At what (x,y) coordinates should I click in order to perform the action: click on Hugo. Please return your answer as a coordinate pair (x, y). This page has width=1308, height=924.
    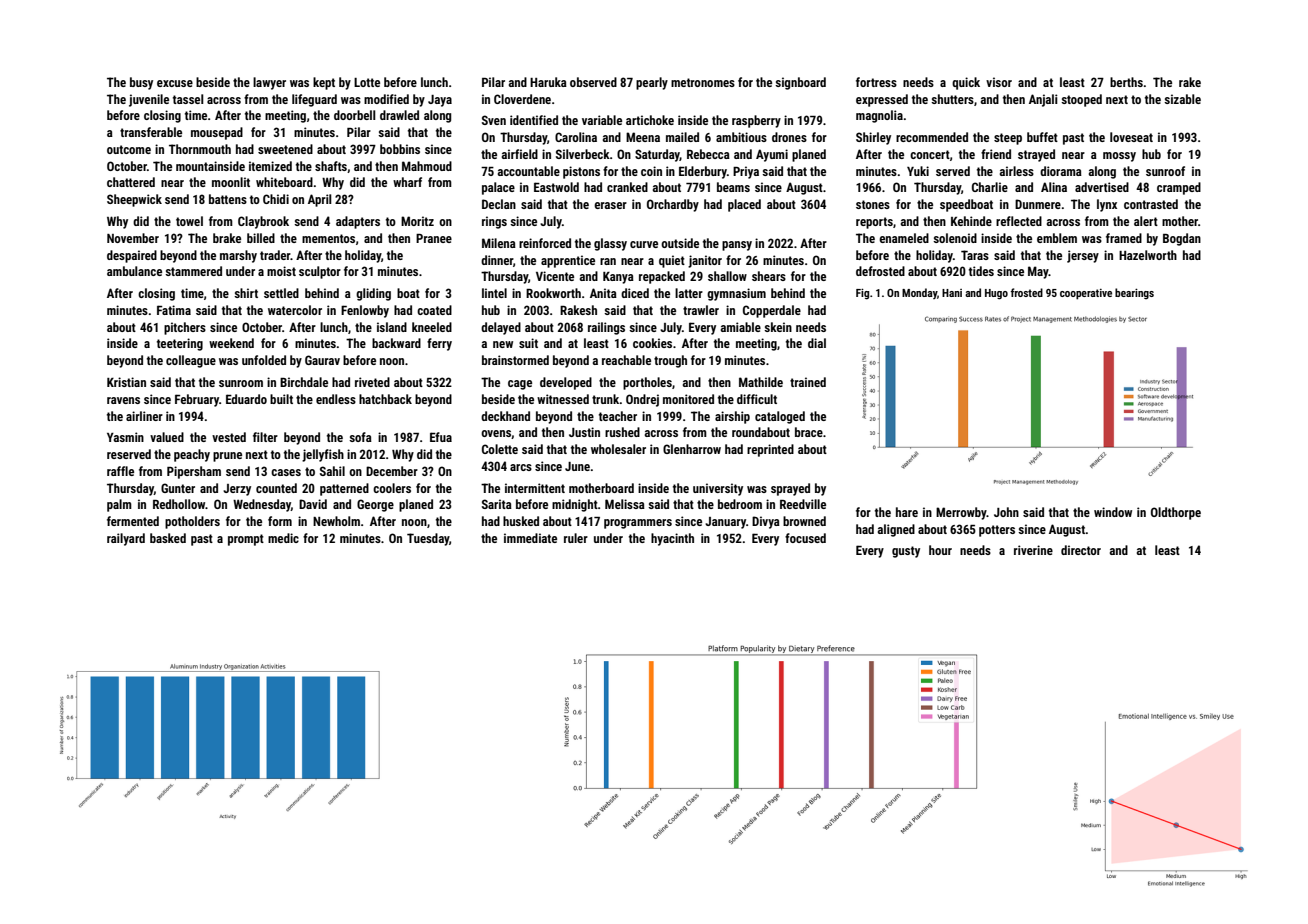
    Looking at the image, I should click on (996, 294).
